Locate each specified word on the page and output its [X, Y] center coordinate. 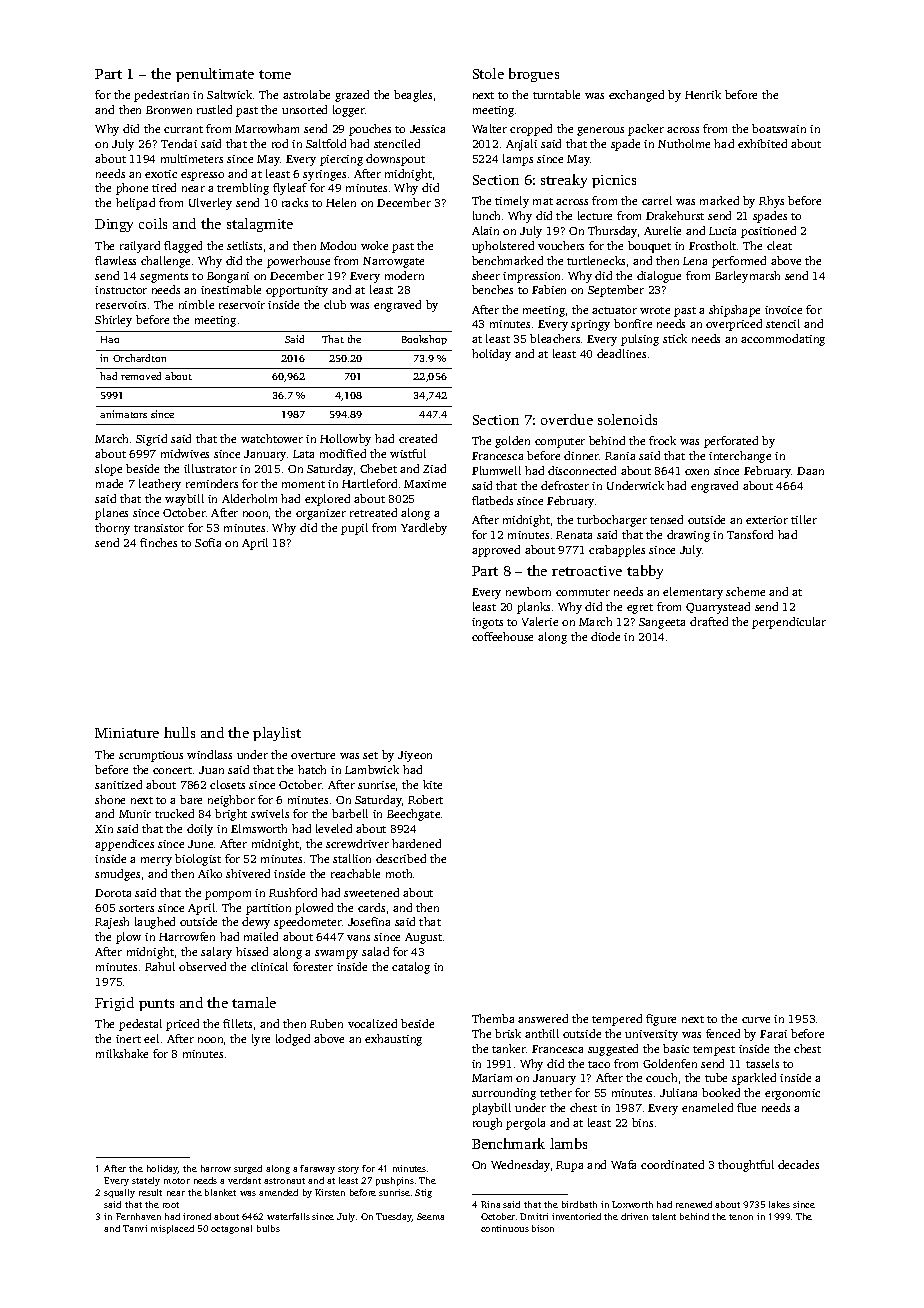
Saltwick [229, 94]
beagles [413, 96]
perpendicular [789, 623]
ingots [487, 623]
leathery [160, 485]
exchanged [636, 96]
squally [119, 1193]
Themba [493, 1018]
